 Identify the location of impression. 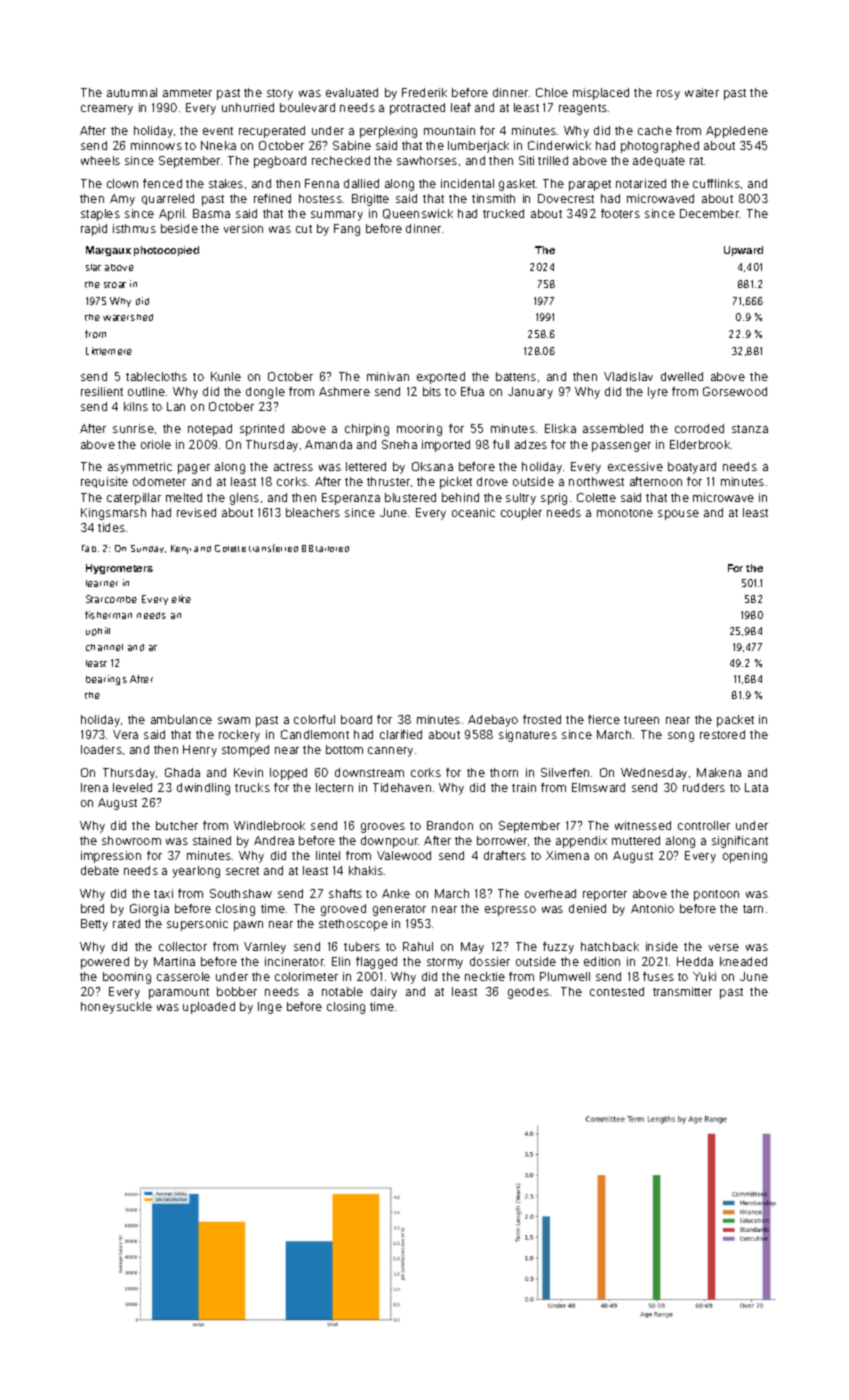
(111, 857).
